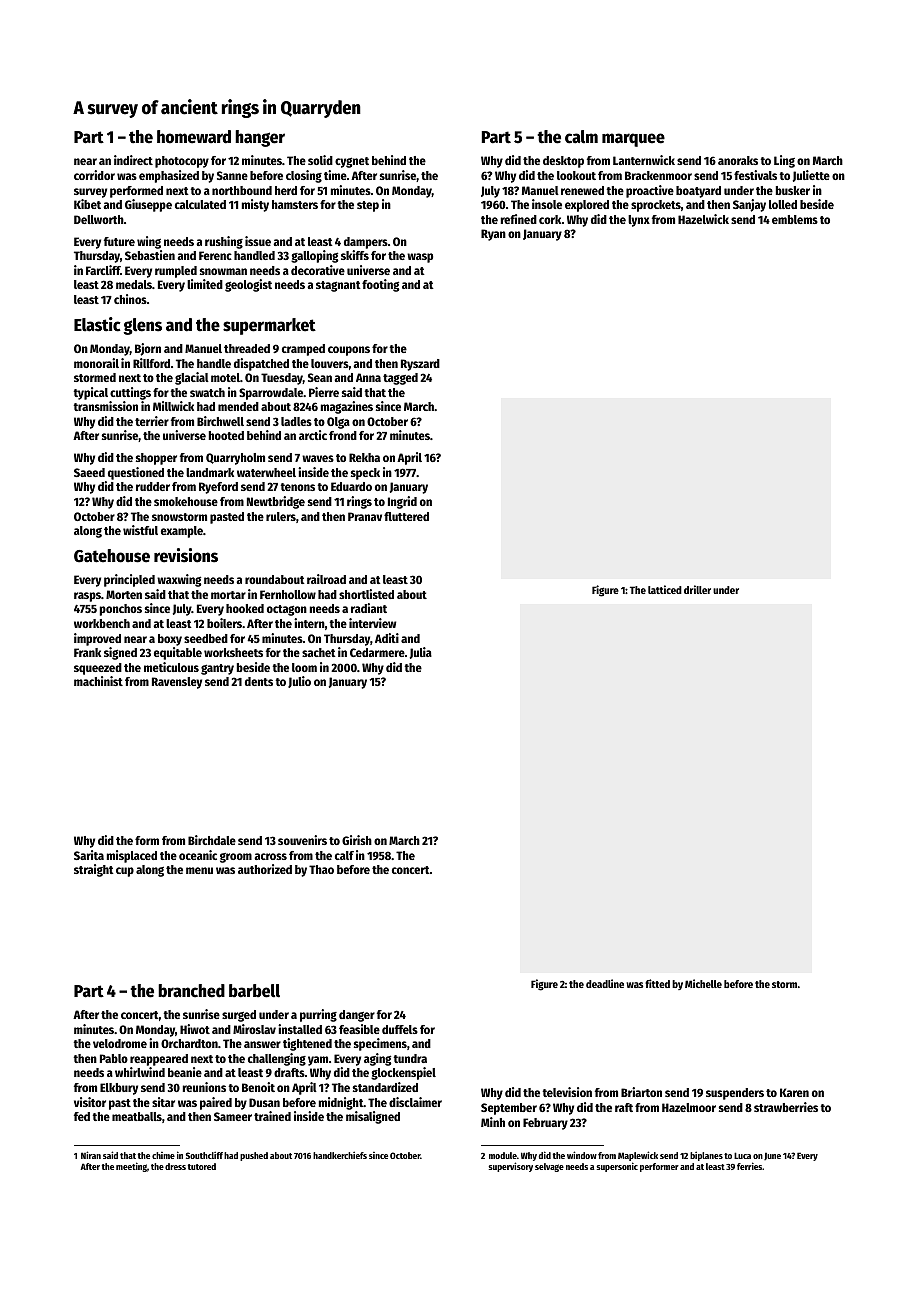 This image has height=1314, width=924. I want to click on driller, so click(697, 589).
